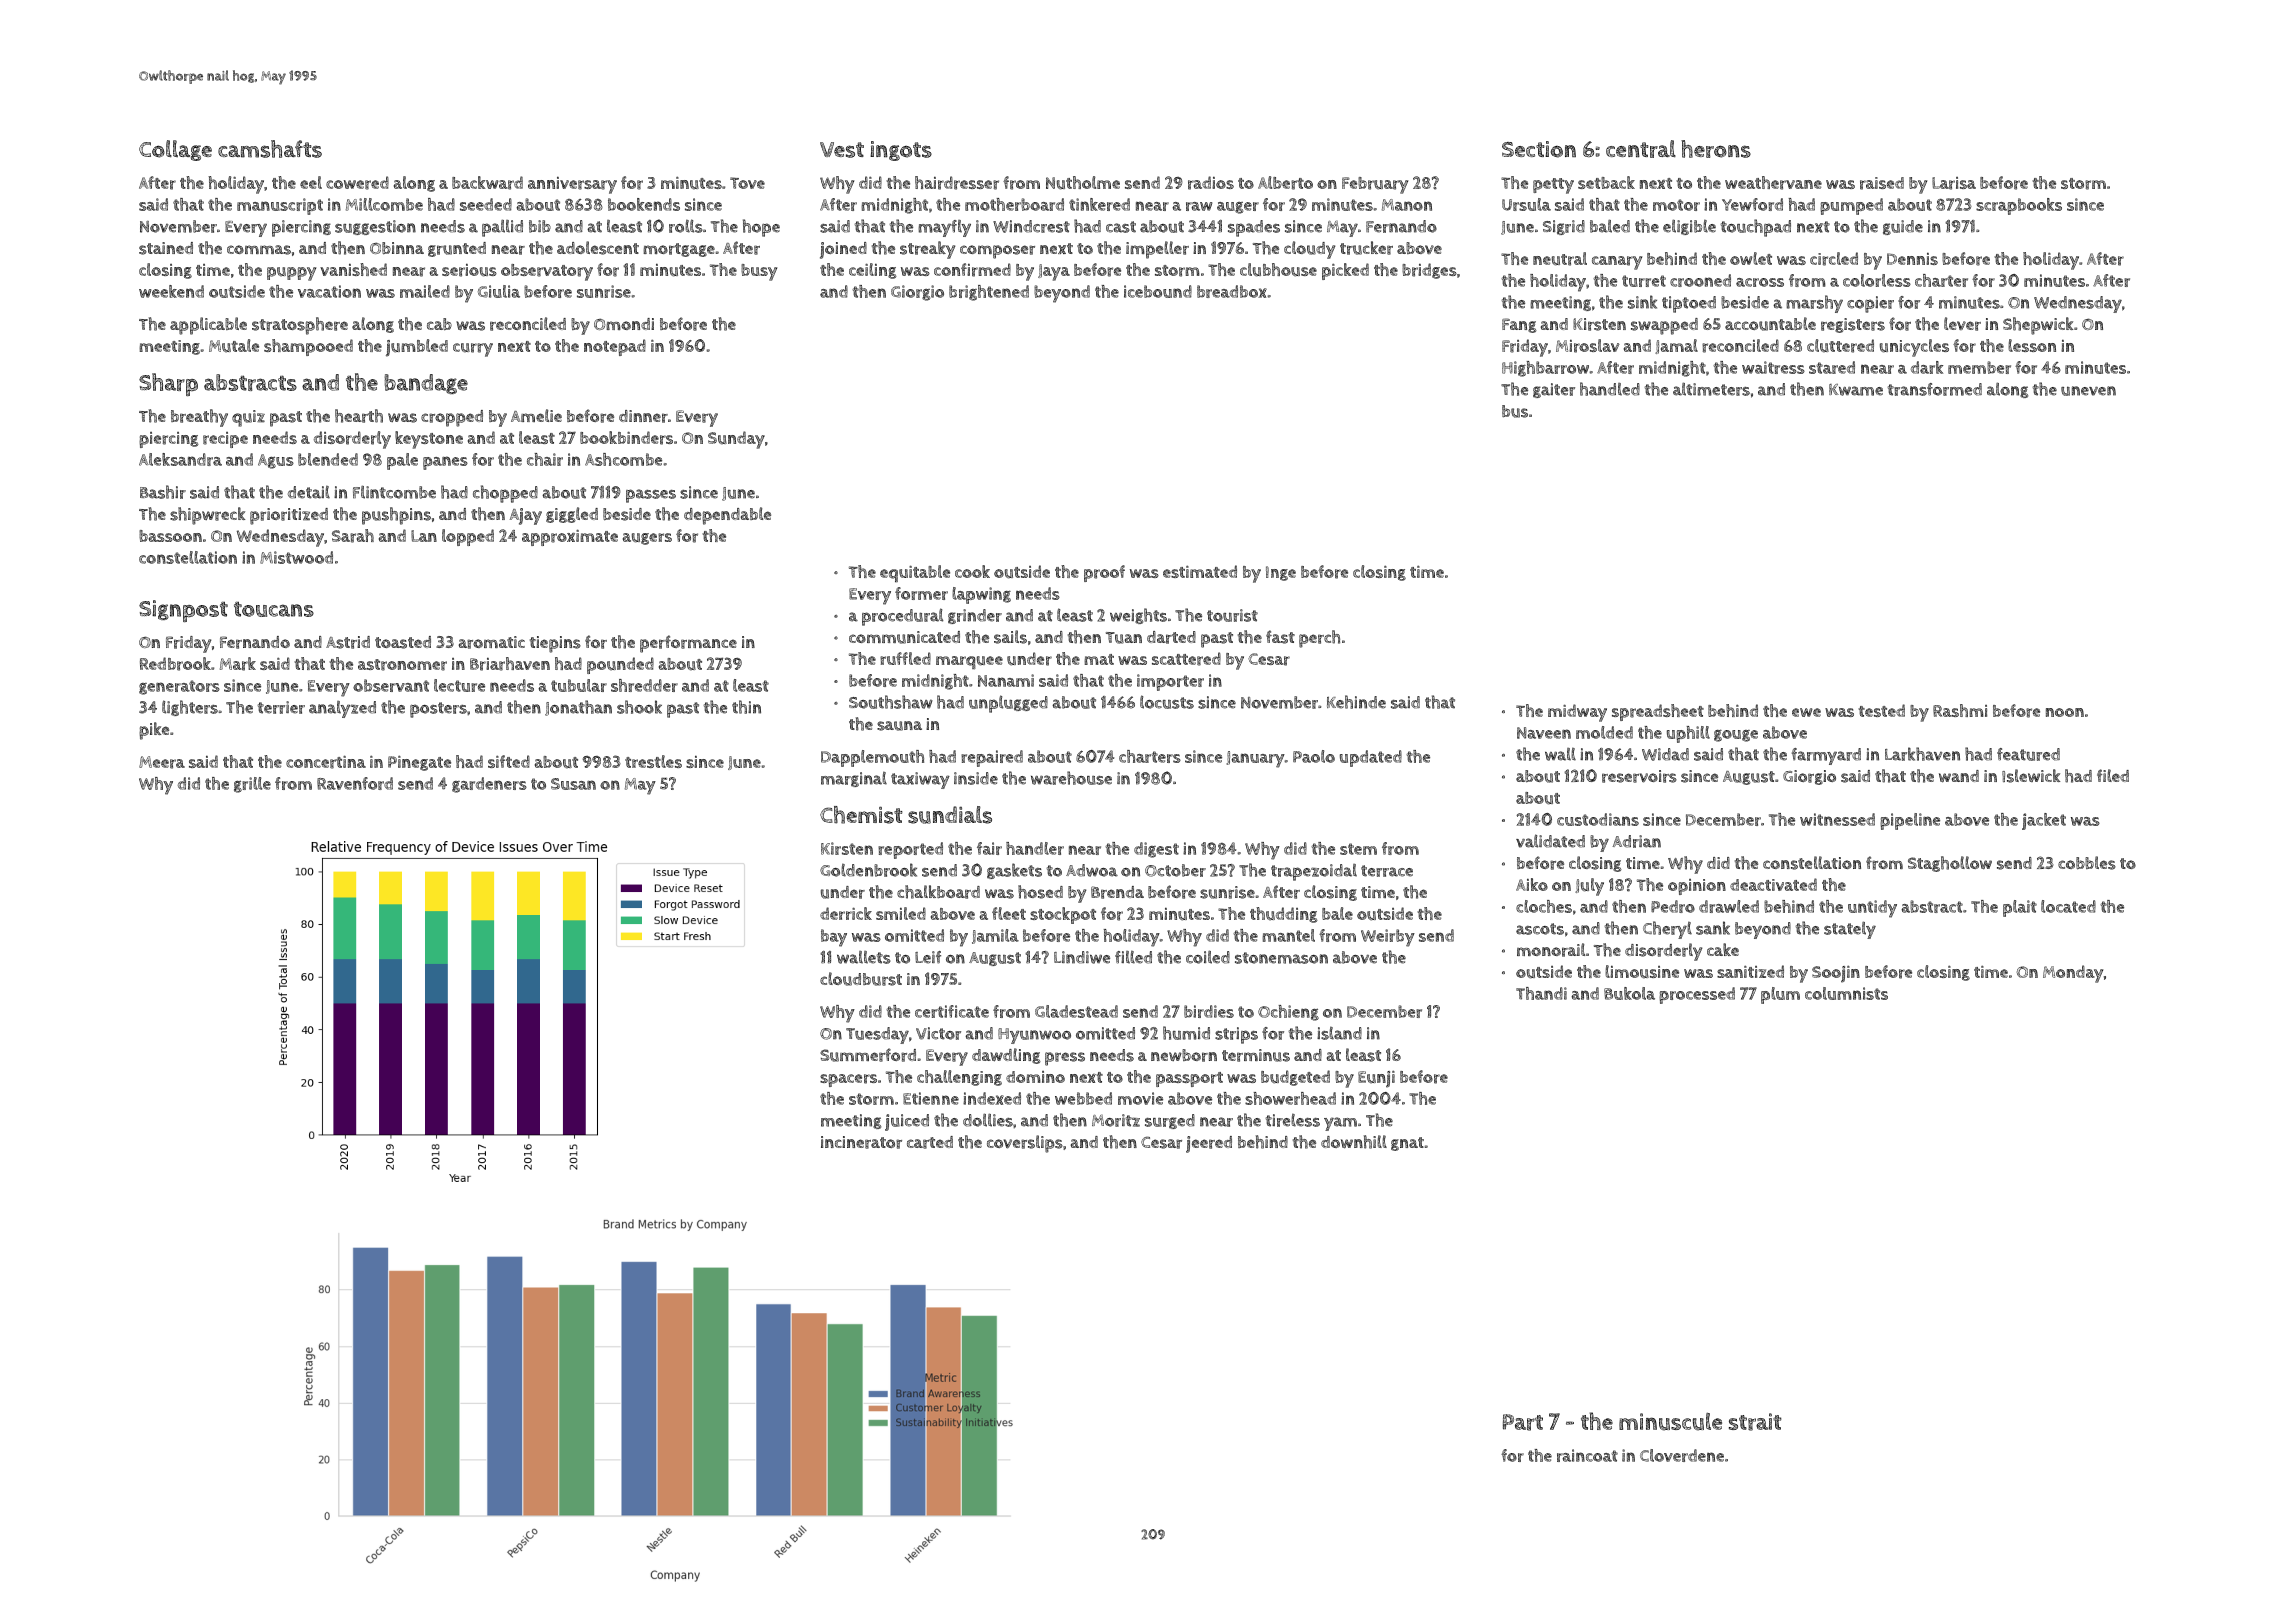 This image has height=1614, width=2282. I want to click on camshafts, so click(270, 149).
